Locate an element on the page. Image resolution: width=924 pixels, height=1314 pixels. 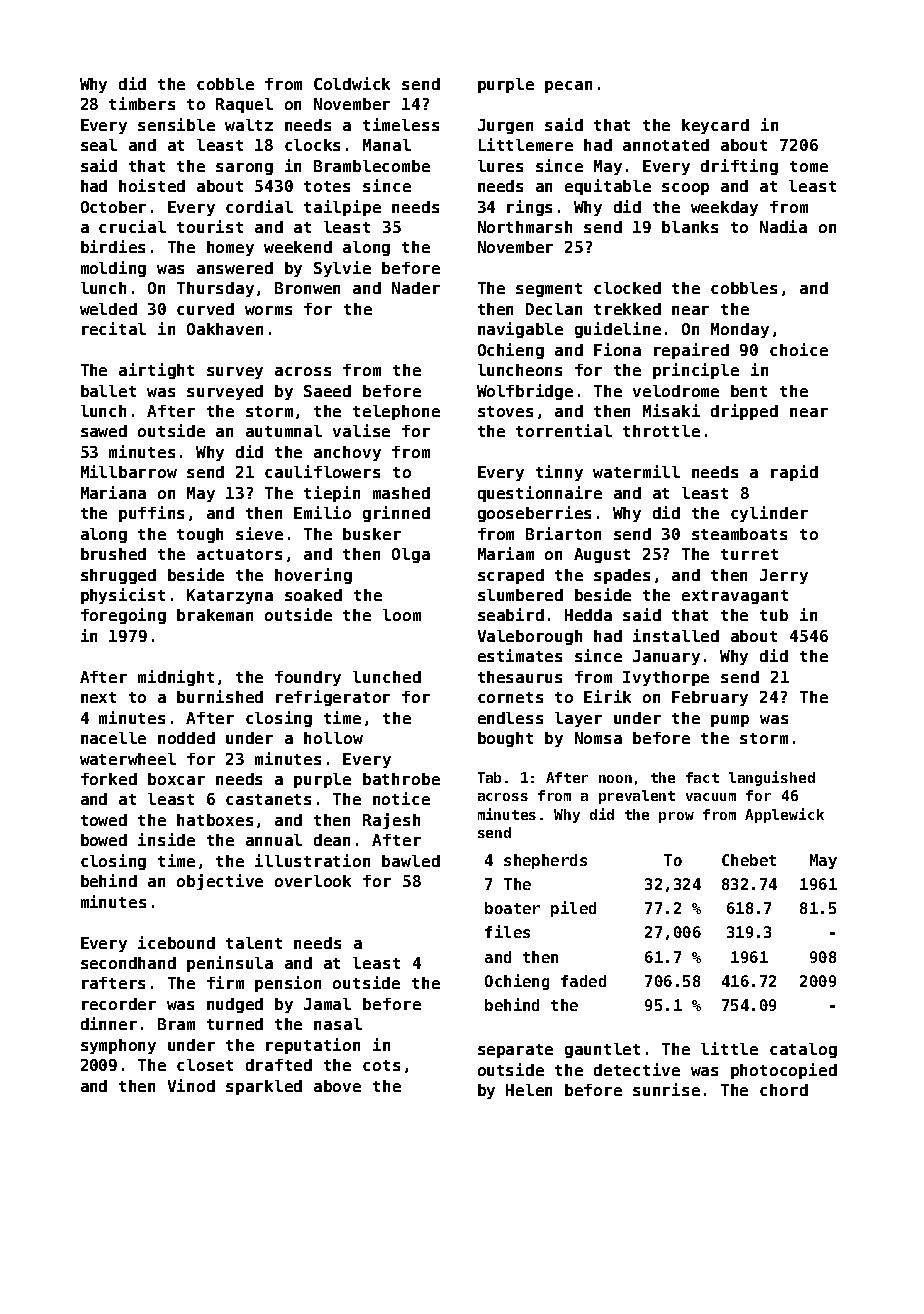
closet is located at coordinates (205, 1065).
